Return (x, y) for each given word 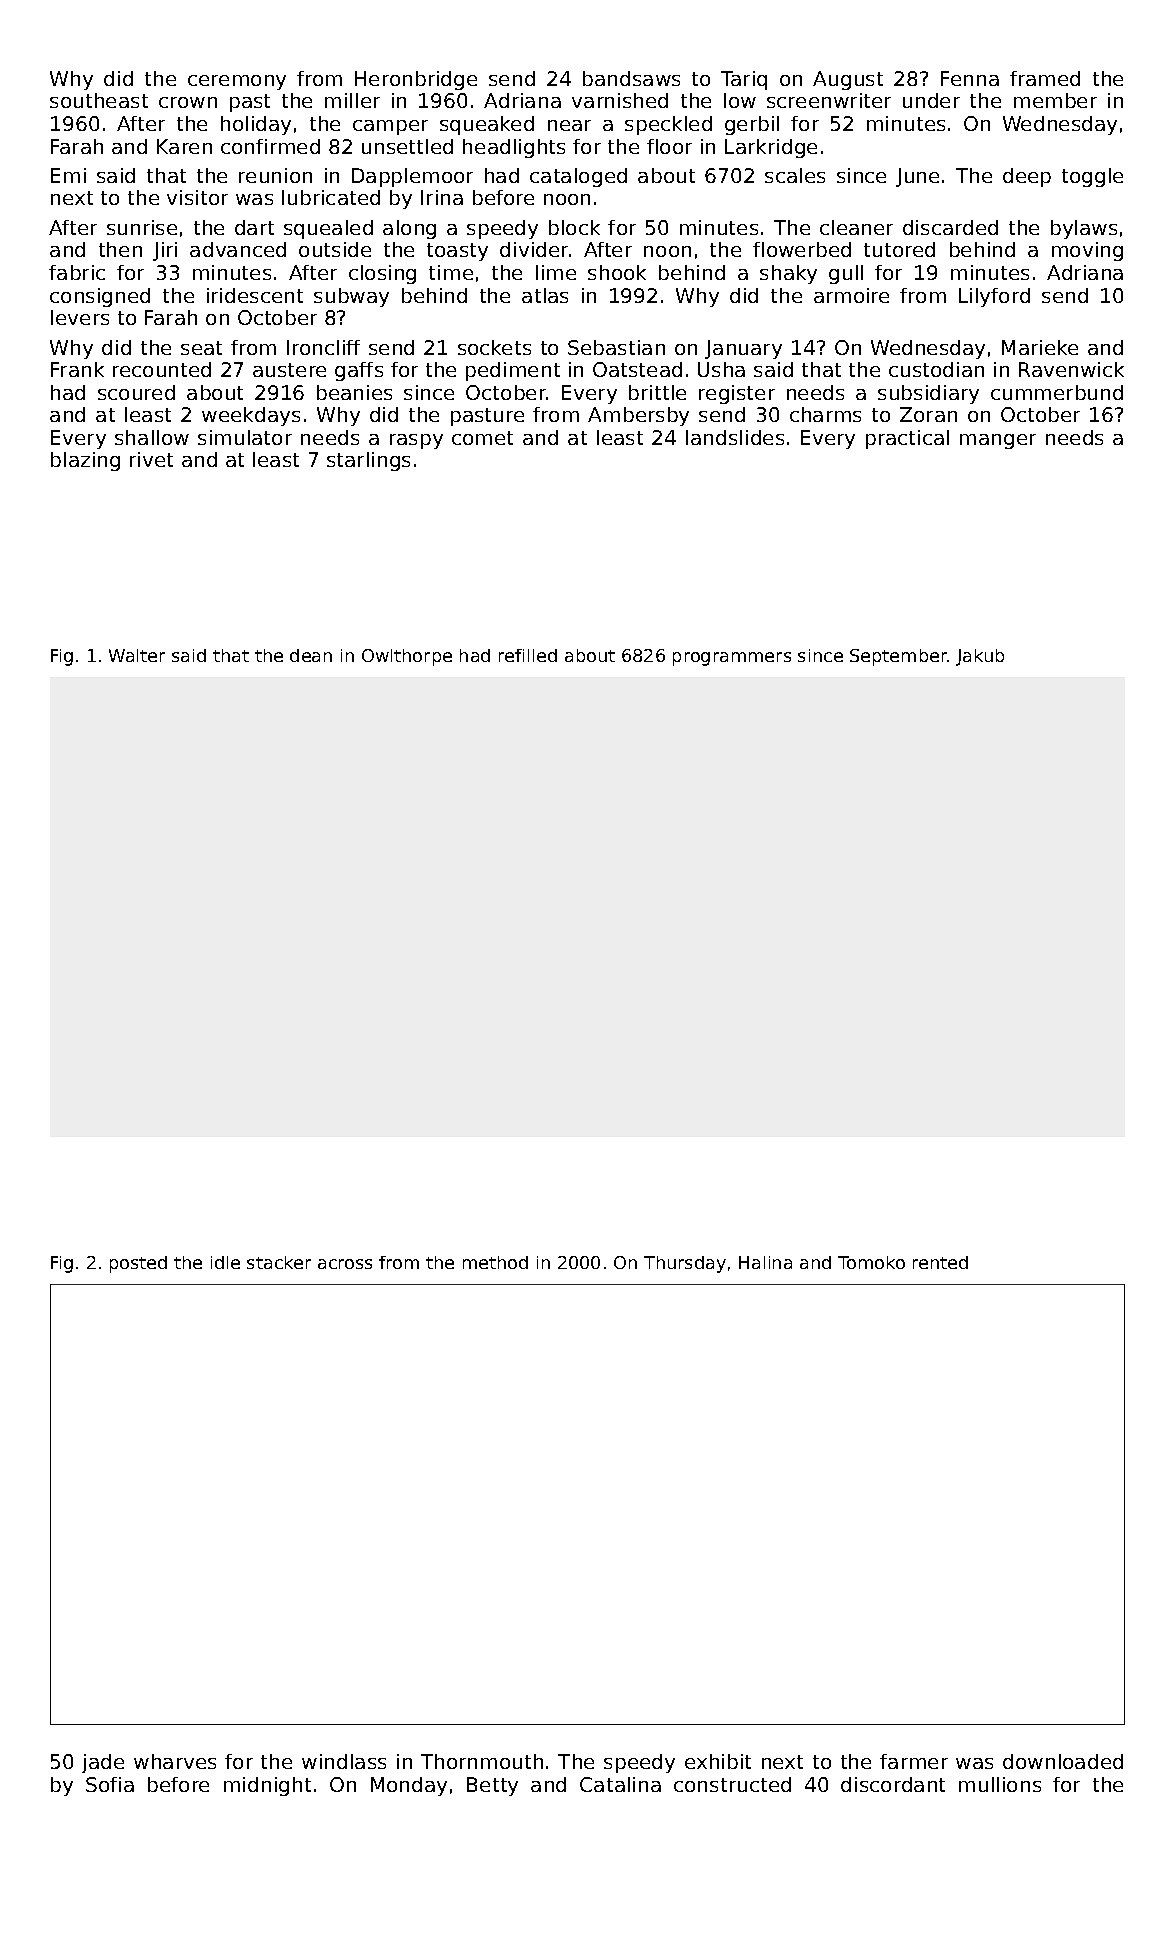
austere (289, 370)
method (495, 1262)
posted (138, 1264)
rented (940, 1262)
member (1055, 100)
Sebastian (616, 347)
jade (103, 1763)
